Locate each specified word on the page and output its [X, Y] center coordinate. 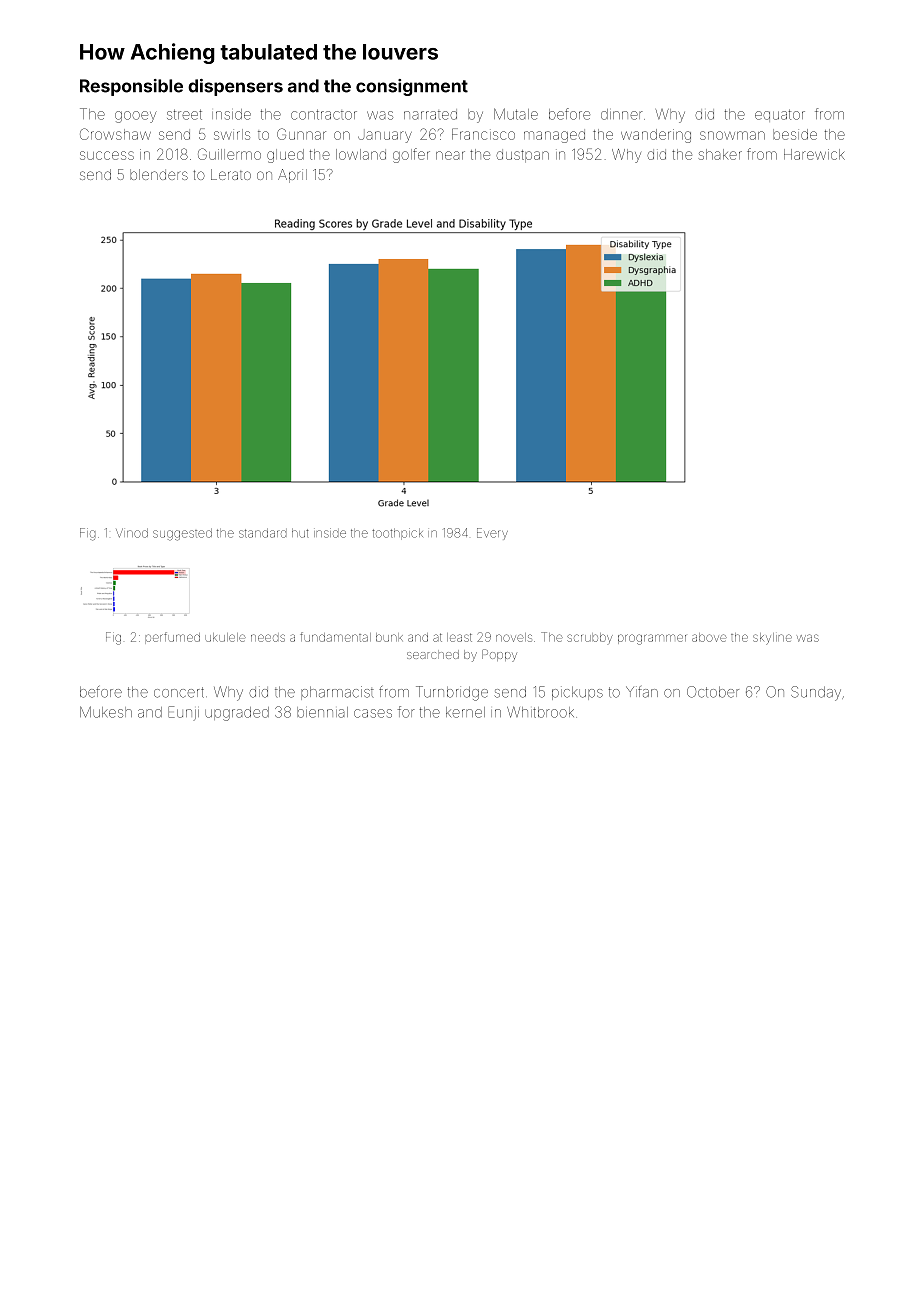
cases [373, 713]
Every [492, 533]
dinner [622, 114]
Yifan [642, 692]
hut [300, 533]
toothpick [397, 534]
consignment [412, 87]
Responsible [131, 87]
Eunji [183, 712]
